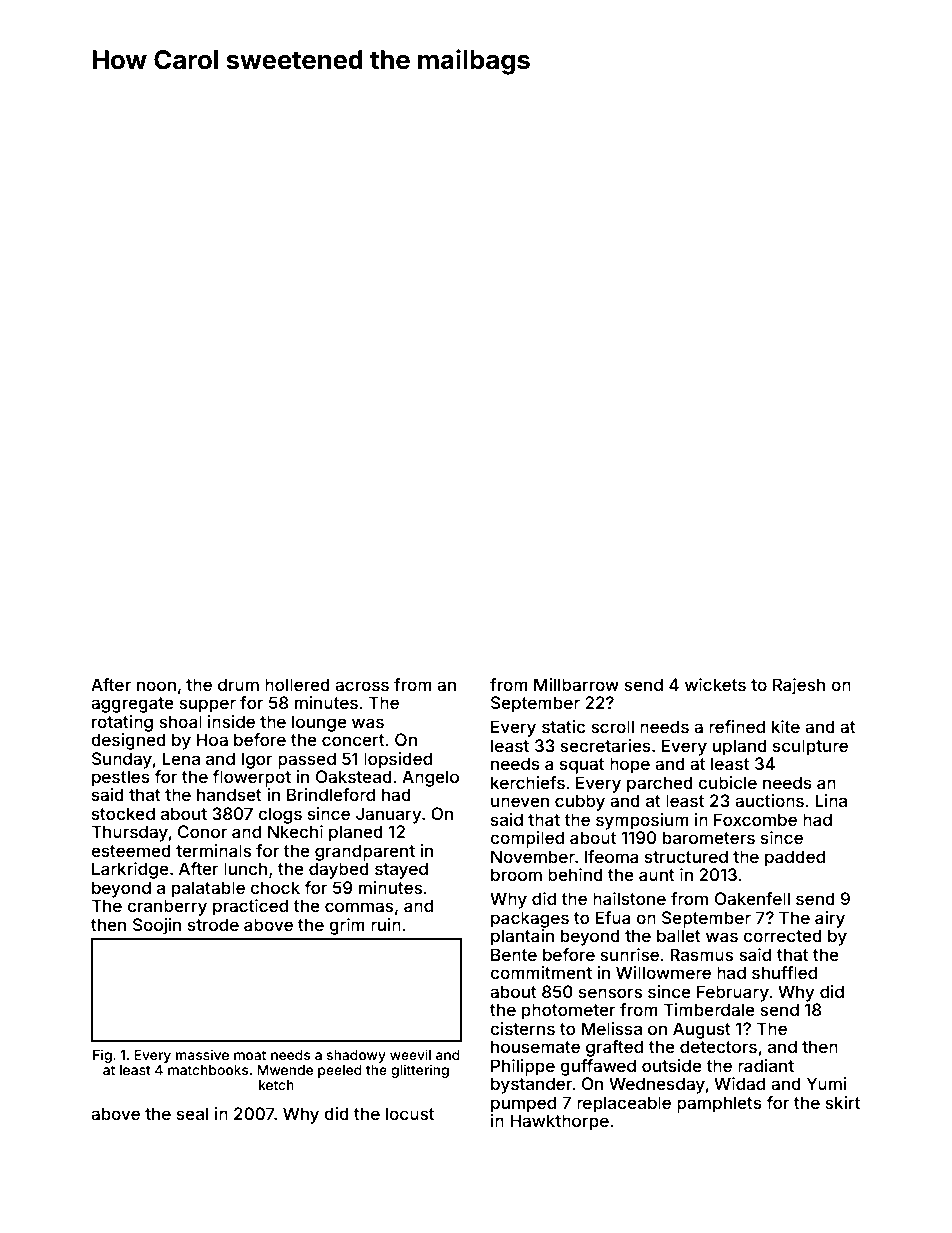 The width and height of the page is (952, 1233). I want to click on Lena, so click(181, 758).
